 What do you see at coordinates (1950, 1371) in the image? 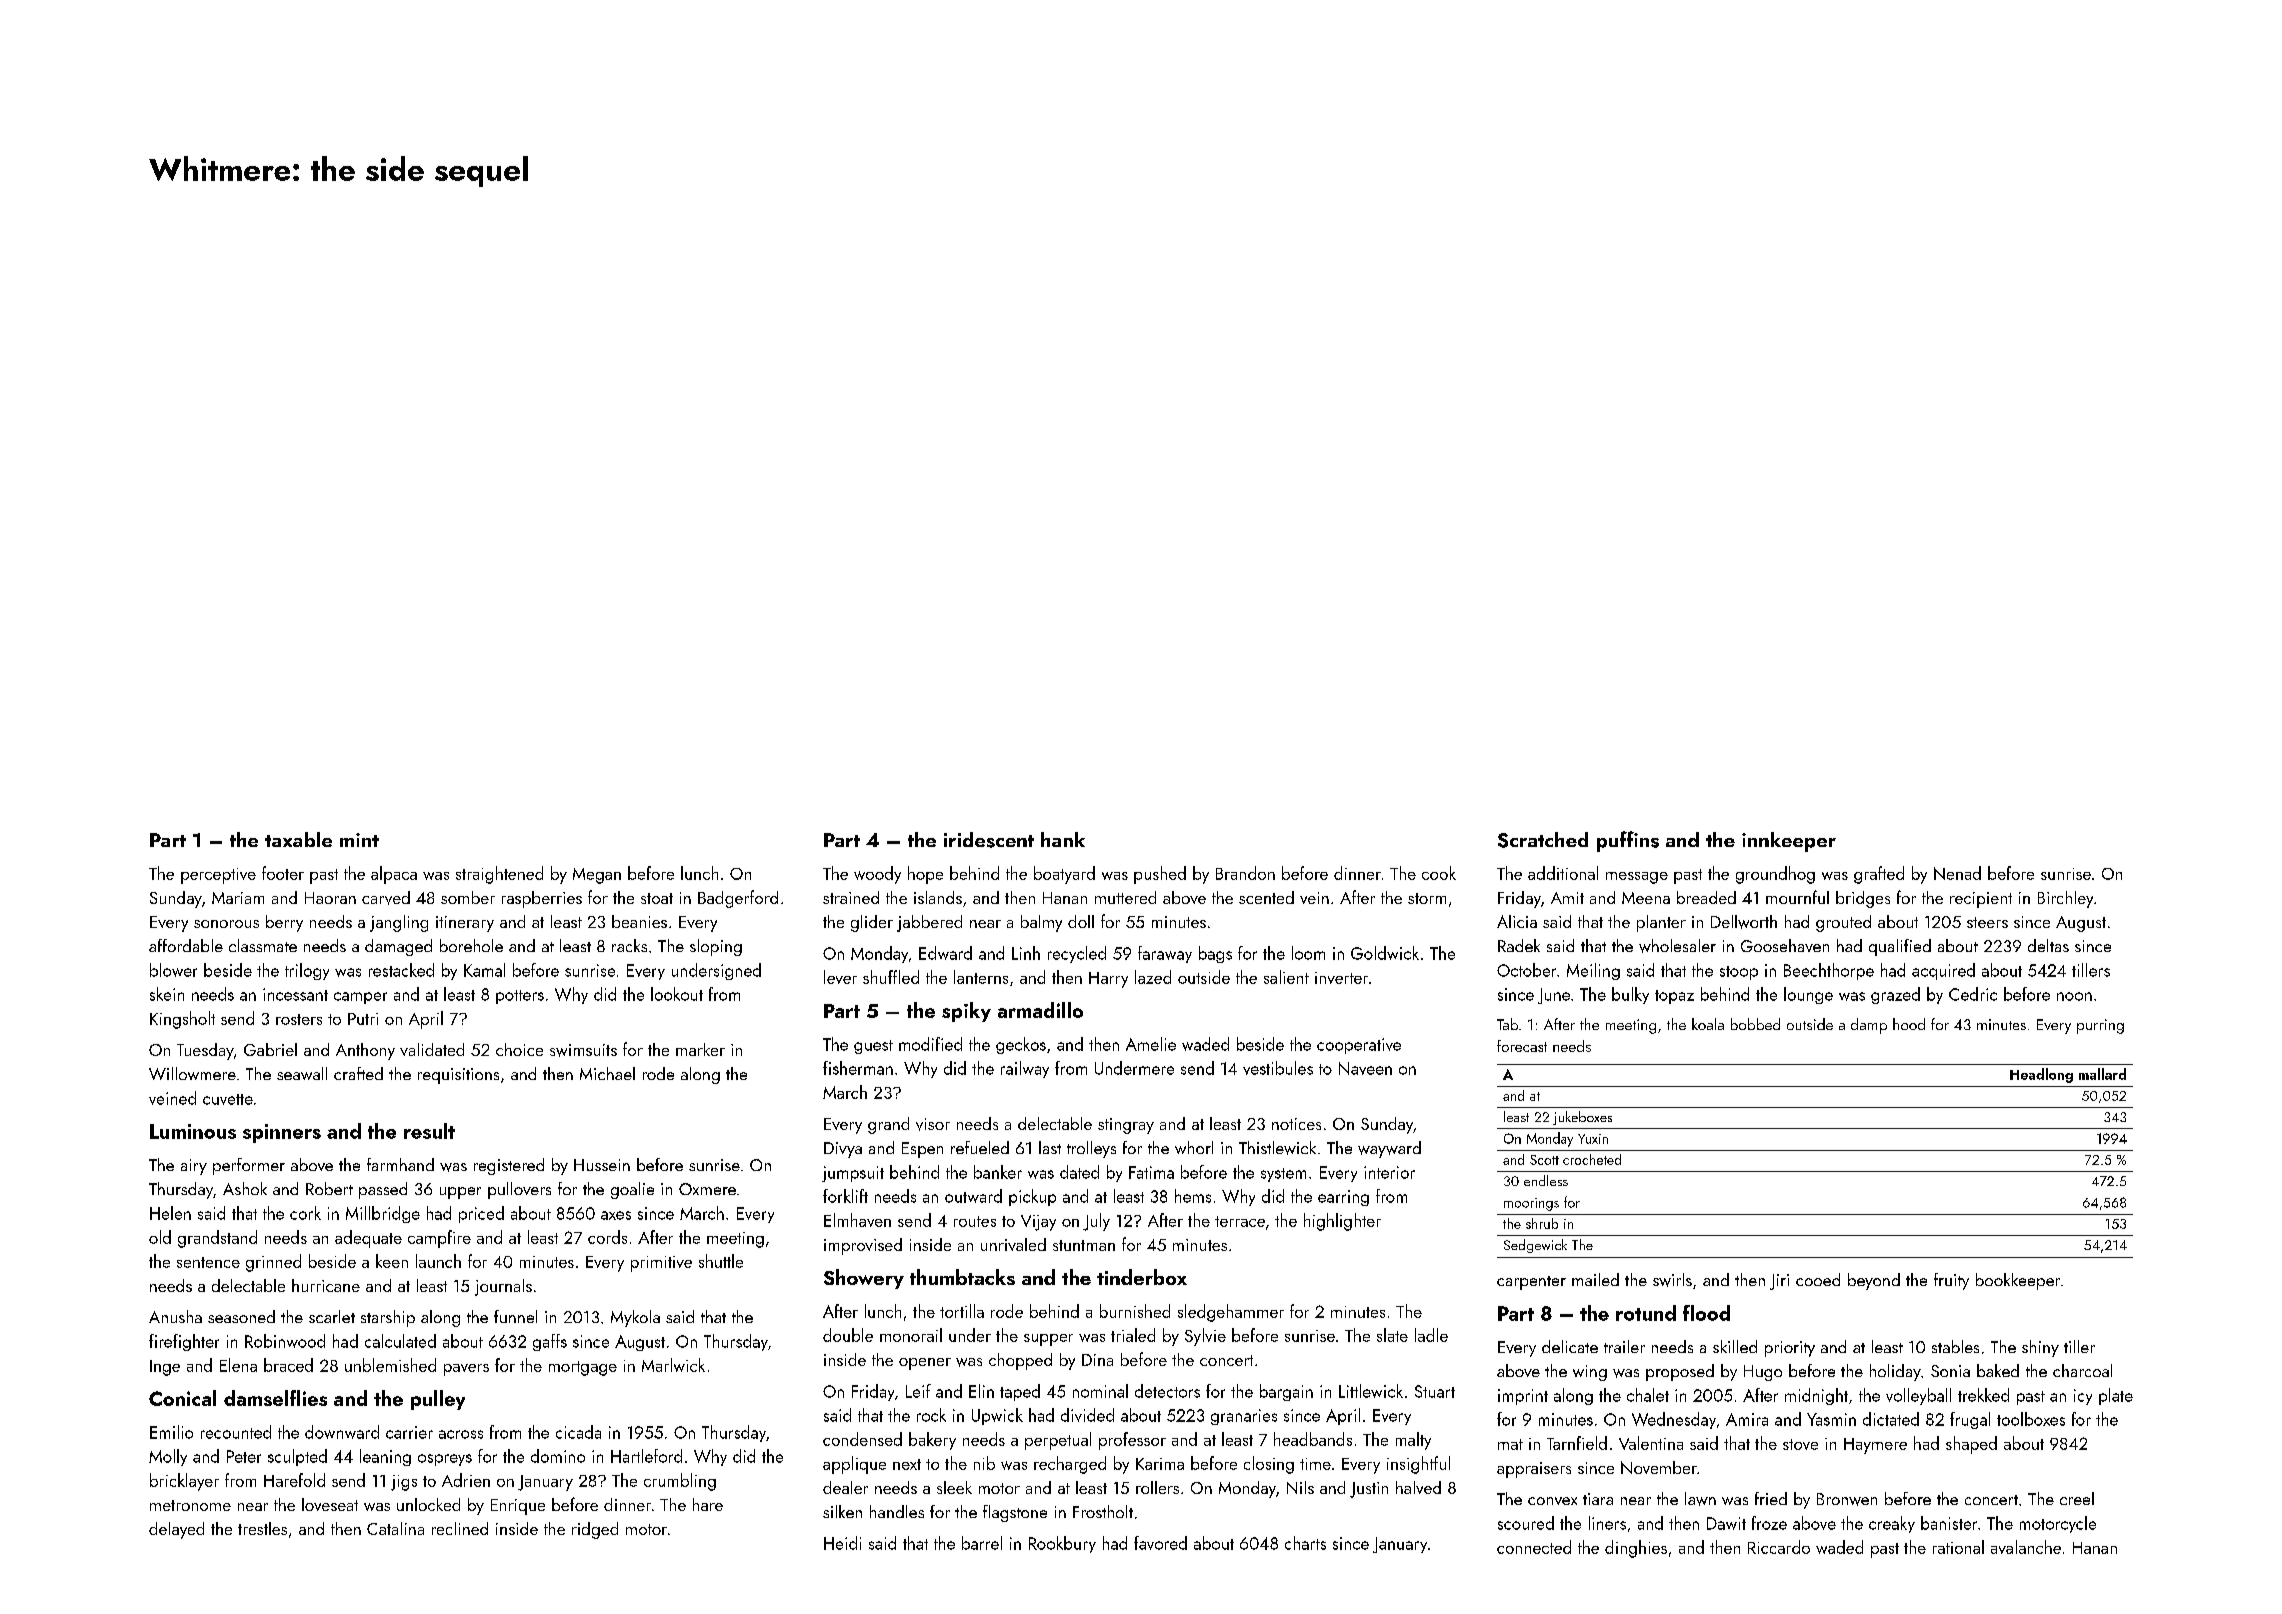
I see `Sonia` at bounding box center [1950, 1371].
